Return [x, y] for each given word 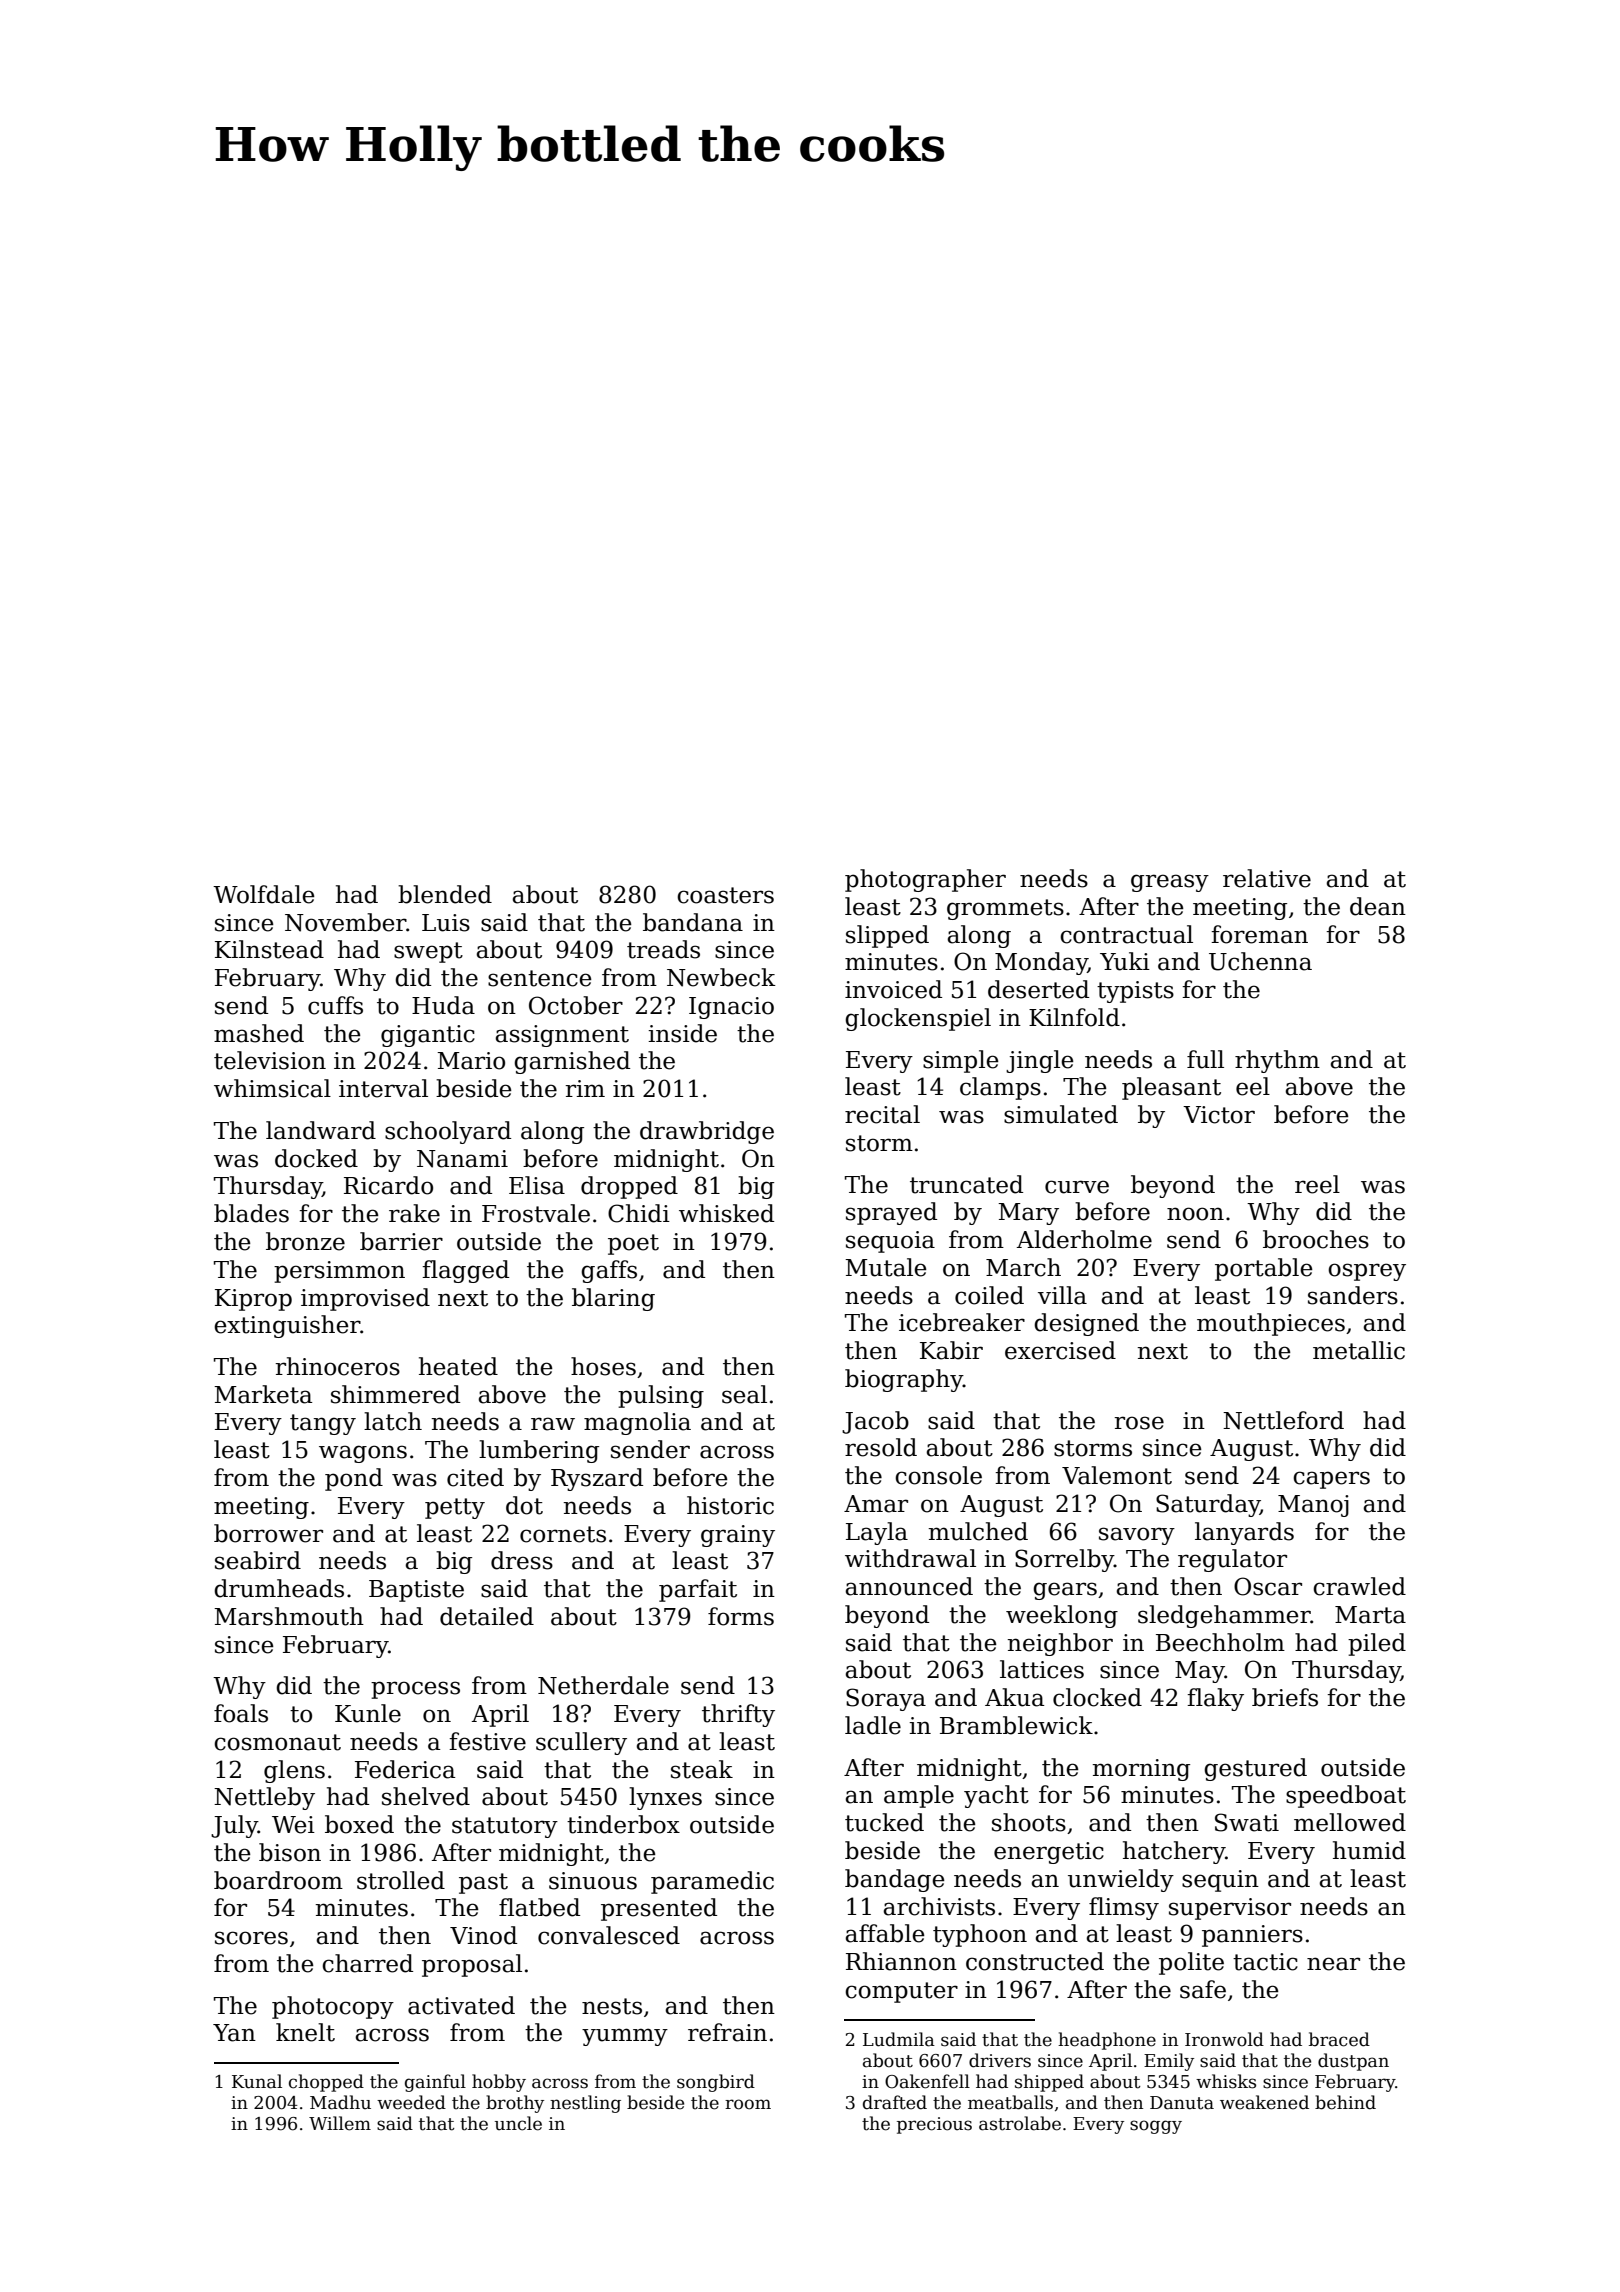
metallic [1359, 1350]
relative [1267, 878]
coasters [725, 895]
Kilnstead [269, 949]
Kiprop [253, 1300]
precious [934, 2125]
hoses [603, 1366]
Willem [340, 2123]
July [234, 1826]
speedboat [1346, 1796]
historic [730, 1505]
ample [919, 1796]
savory [1137, 1536]
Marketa [263, 1394]
